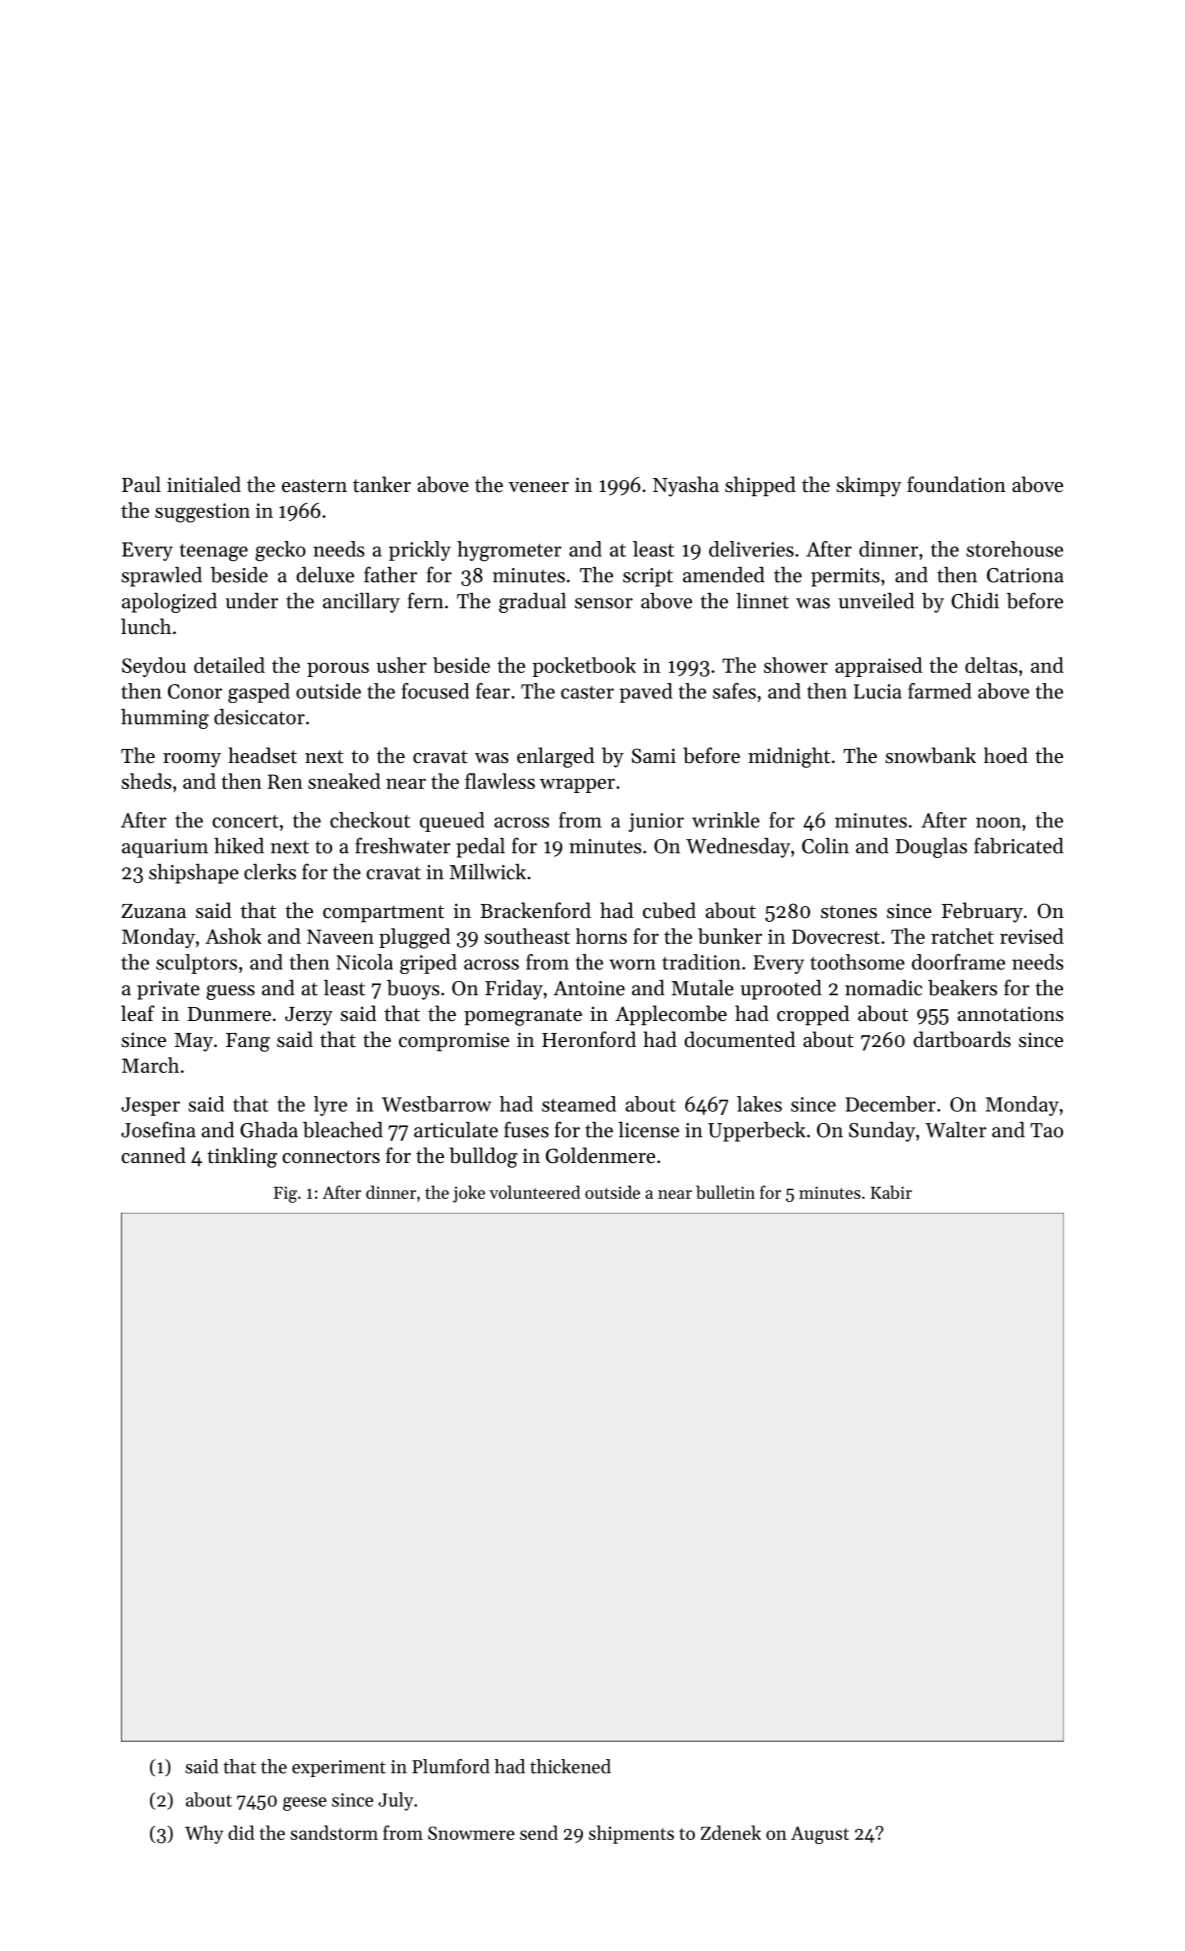 This image has height=1951, width=1185. I want to click on dartboards, so click(962, 1039).
